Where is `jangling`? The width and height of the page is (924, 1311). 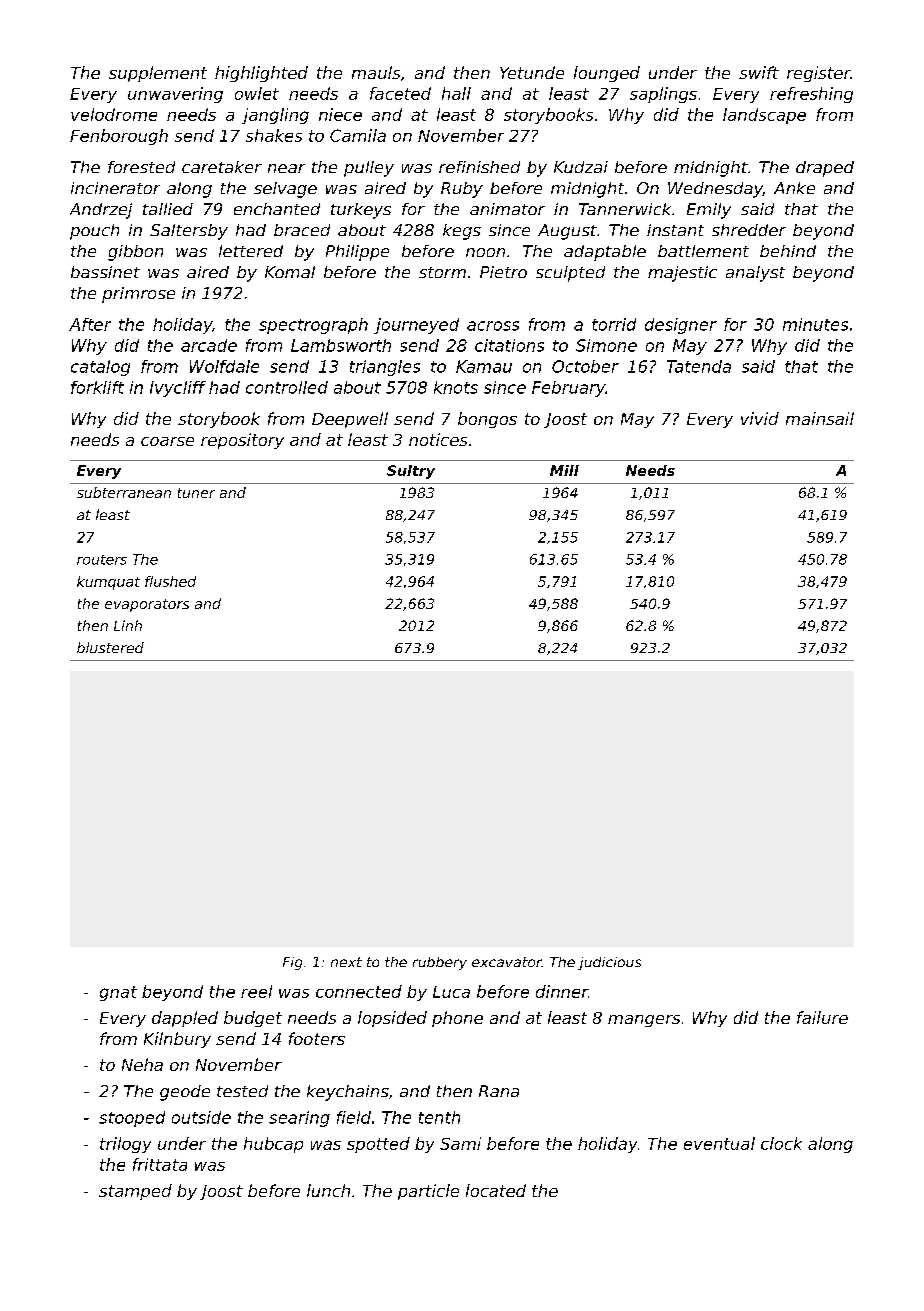 jangling is located at coordinates (275, 116).
